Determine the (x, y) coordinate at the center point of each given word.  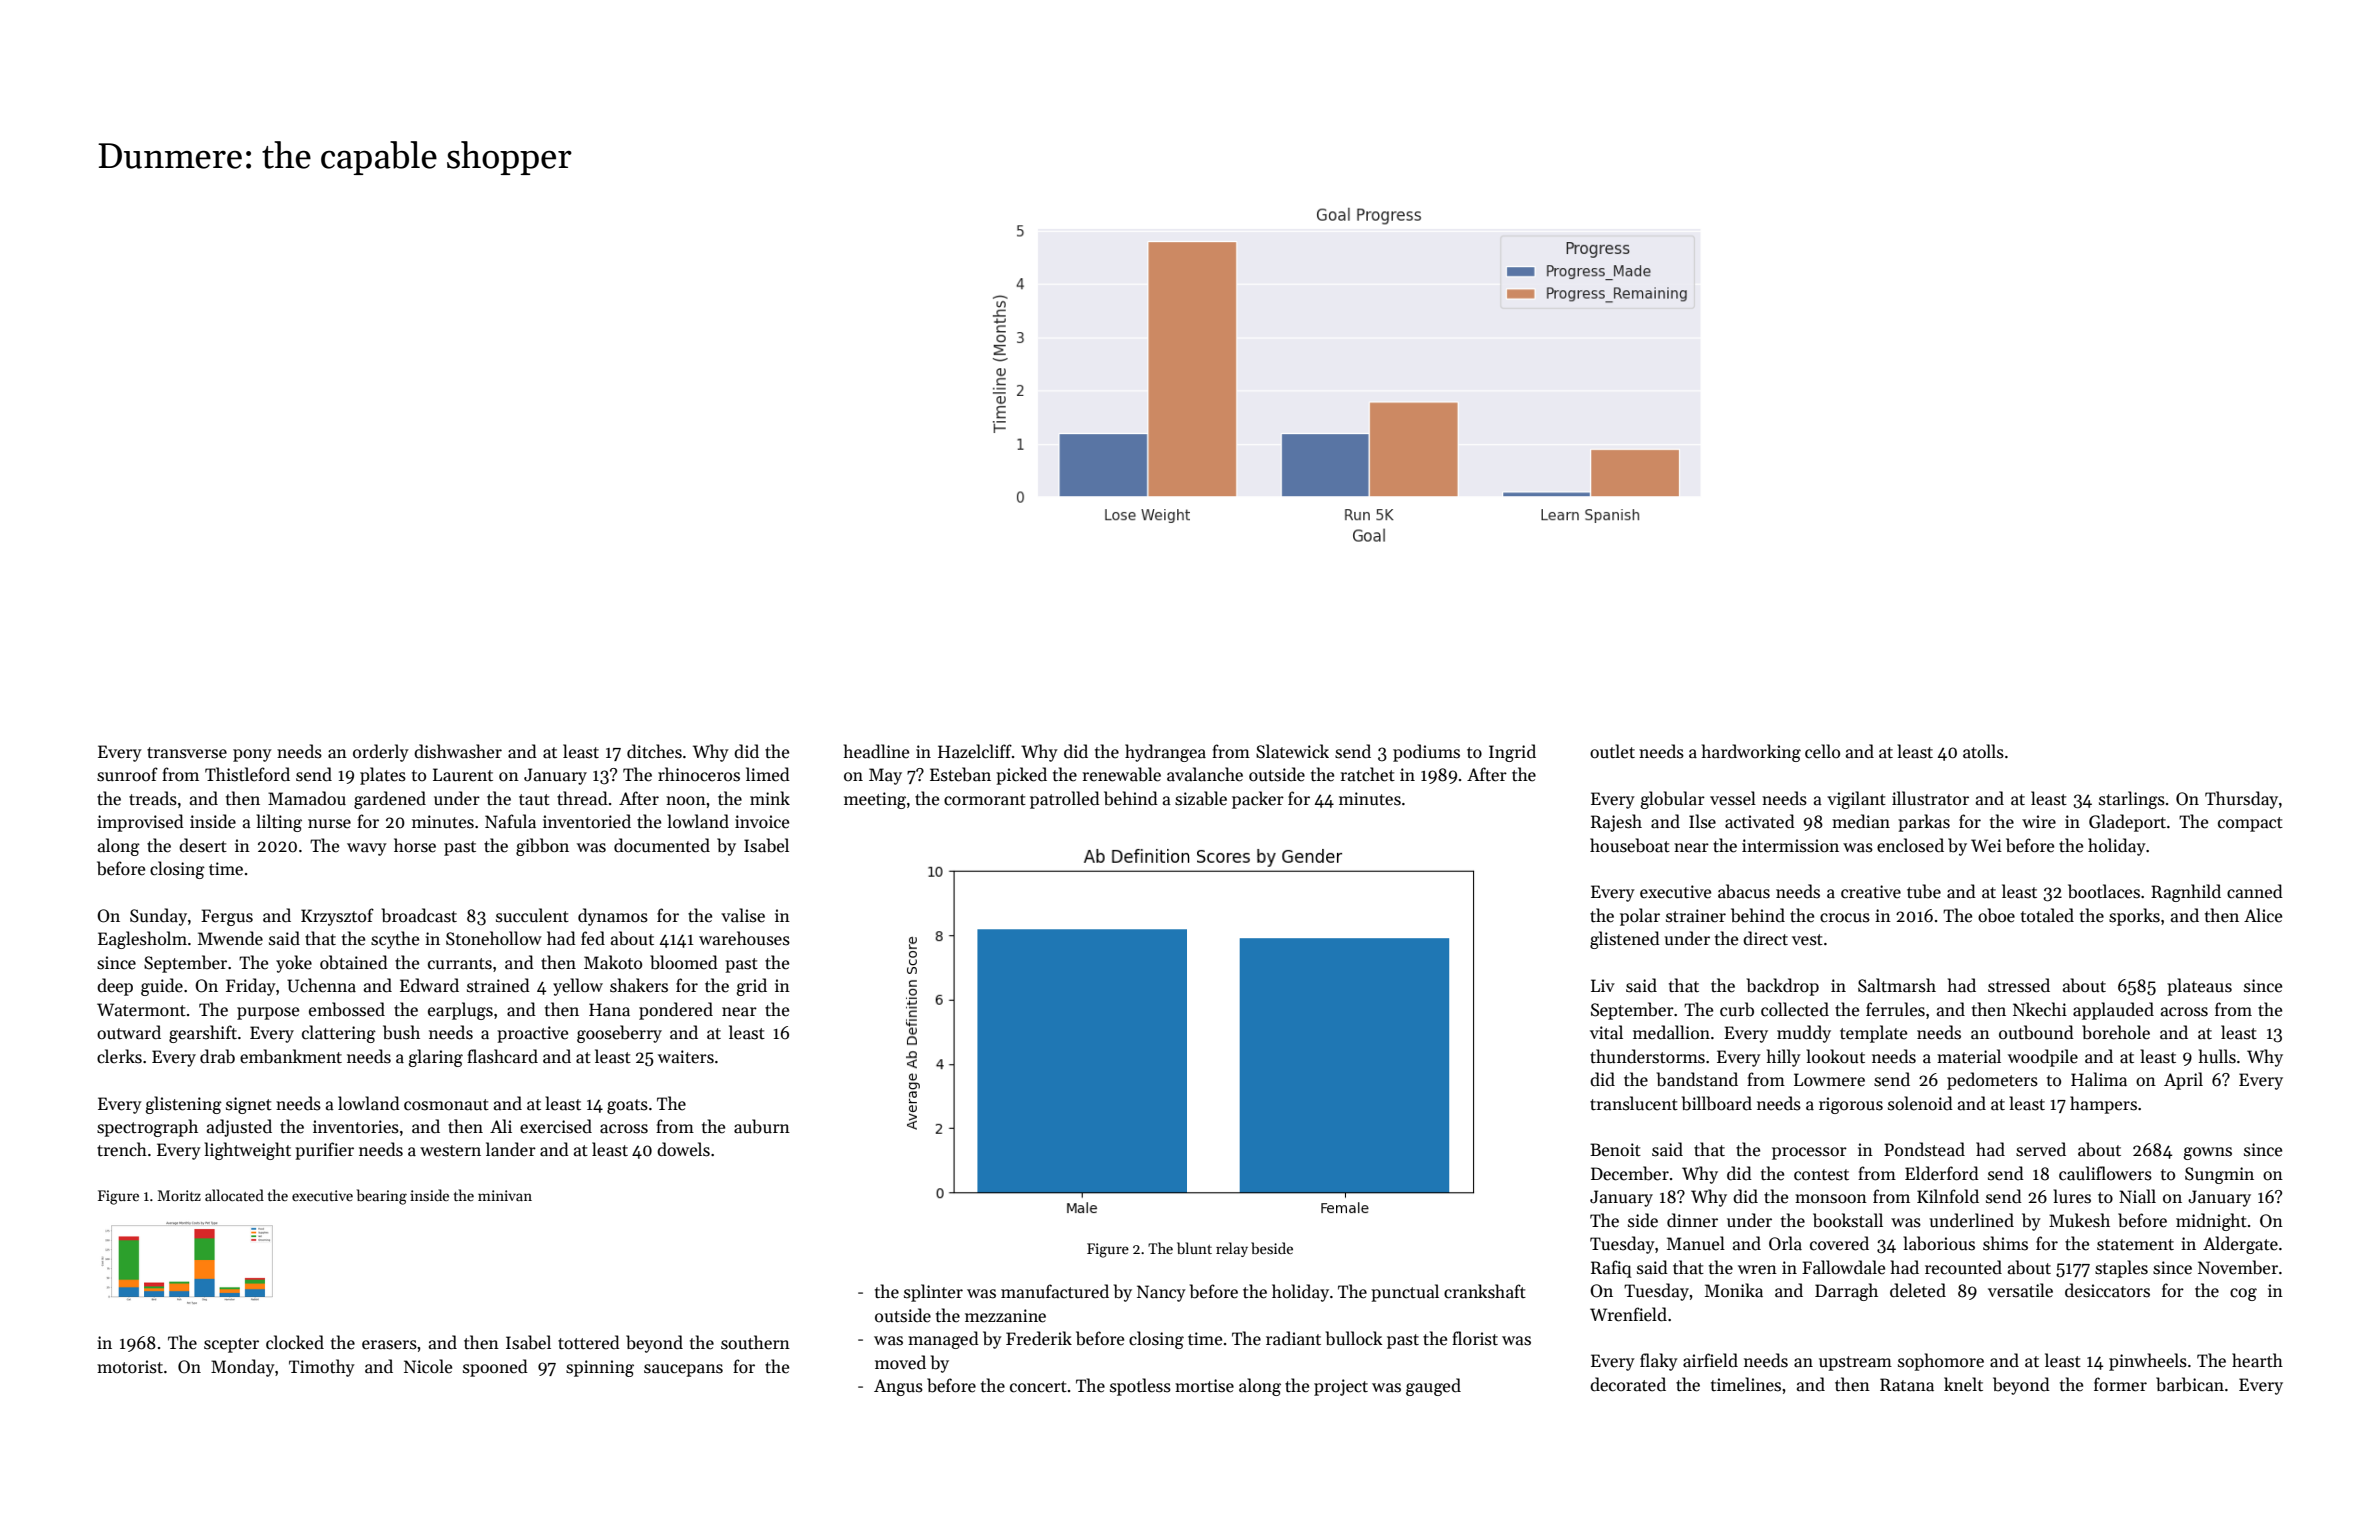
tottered (589, 1342)
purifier (324, 1151)
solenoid (1920, 1103)
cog (2243, 1294)
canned (2255, 891)
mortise (1204, 1386)
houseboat (1630, 845)
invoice (762, 822)
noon (686, 801)
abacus (1744, 891)
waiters (686, 1057)
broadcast (419, 915)
